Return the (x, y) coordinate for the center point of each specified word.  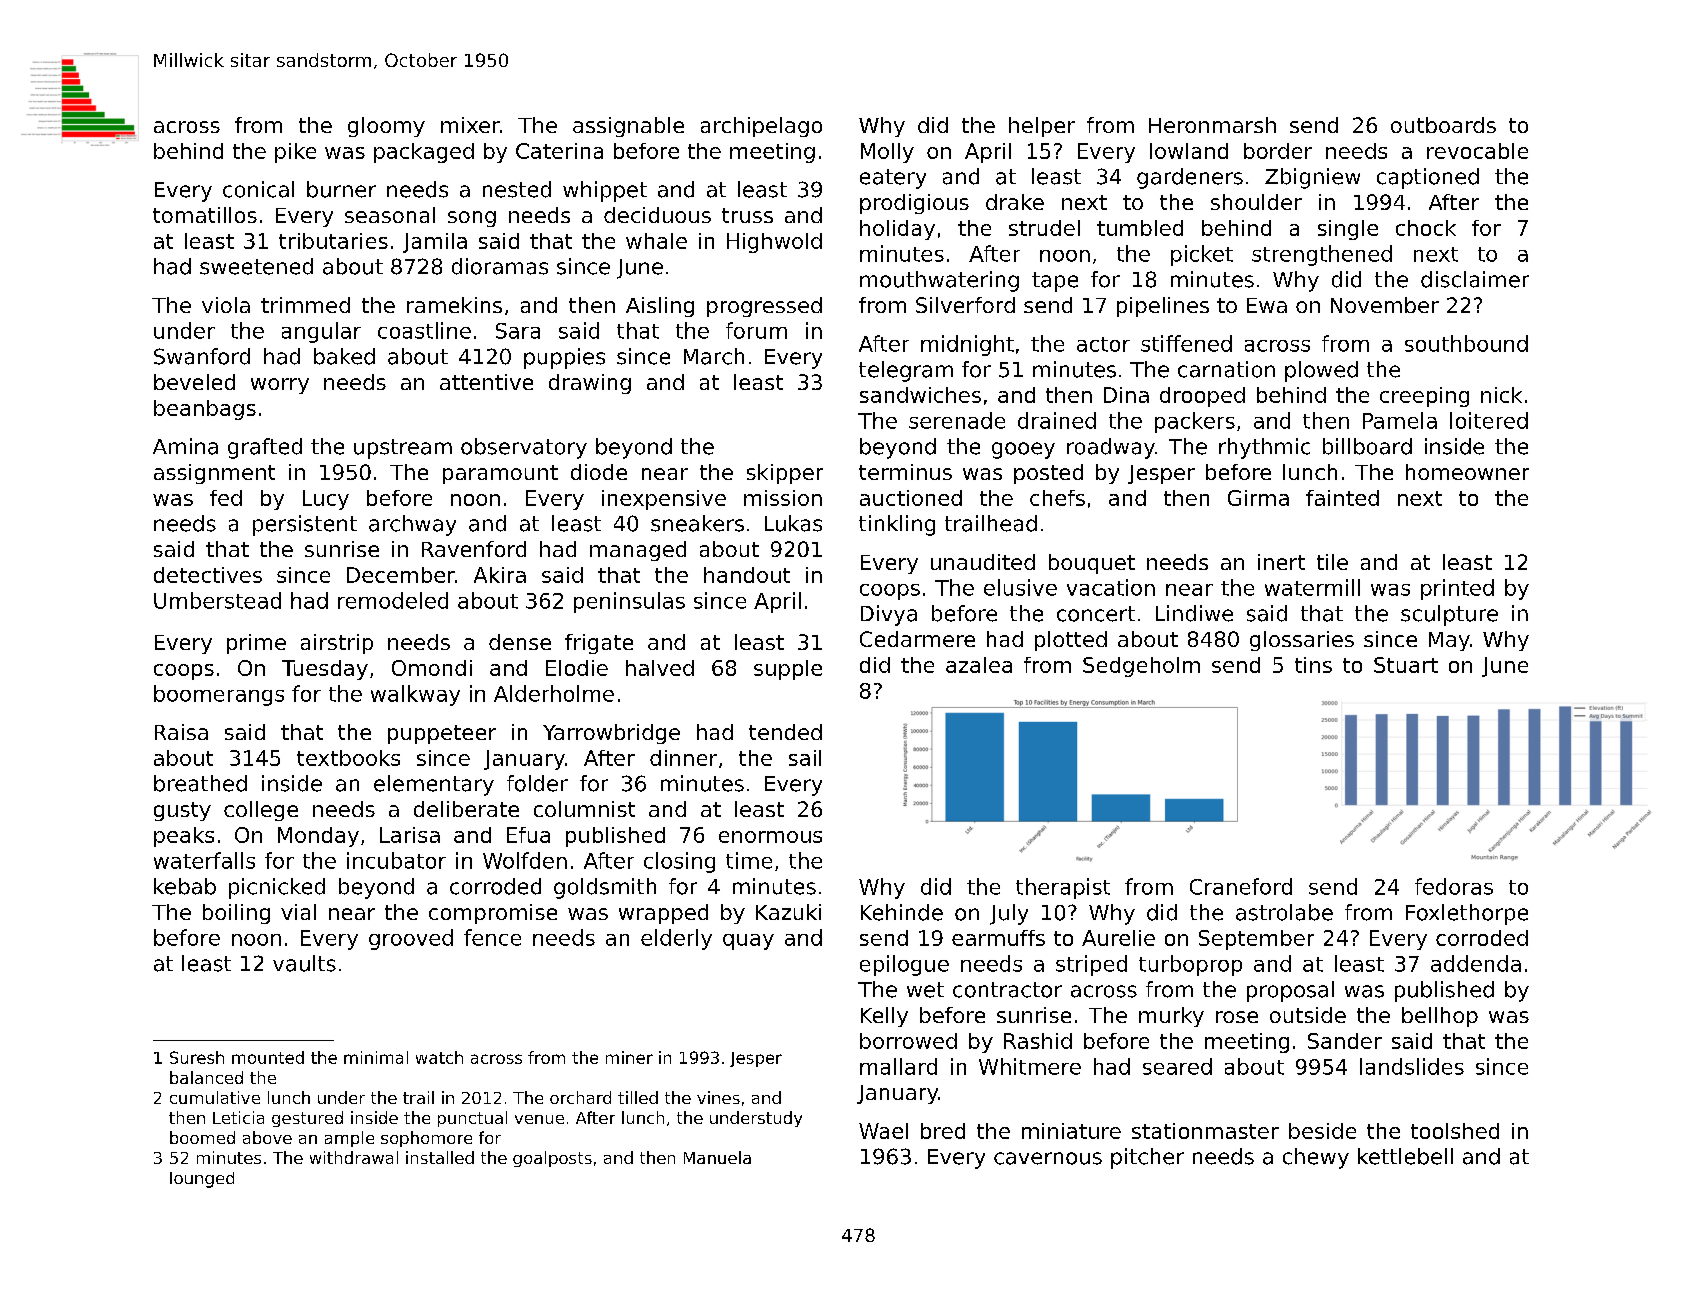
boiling (236, 914)
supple (788, 670)
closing (679, 862)
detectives (208, 575)
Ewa (1267, 305)
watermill (1312, 587)
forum (756, 330)
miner (629, 1057)
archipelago (761, 127)
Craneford (1241, 886)
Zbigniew (1312, 178)
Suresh (197, 1057)
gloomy (386, 127)
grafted (265, 448)
